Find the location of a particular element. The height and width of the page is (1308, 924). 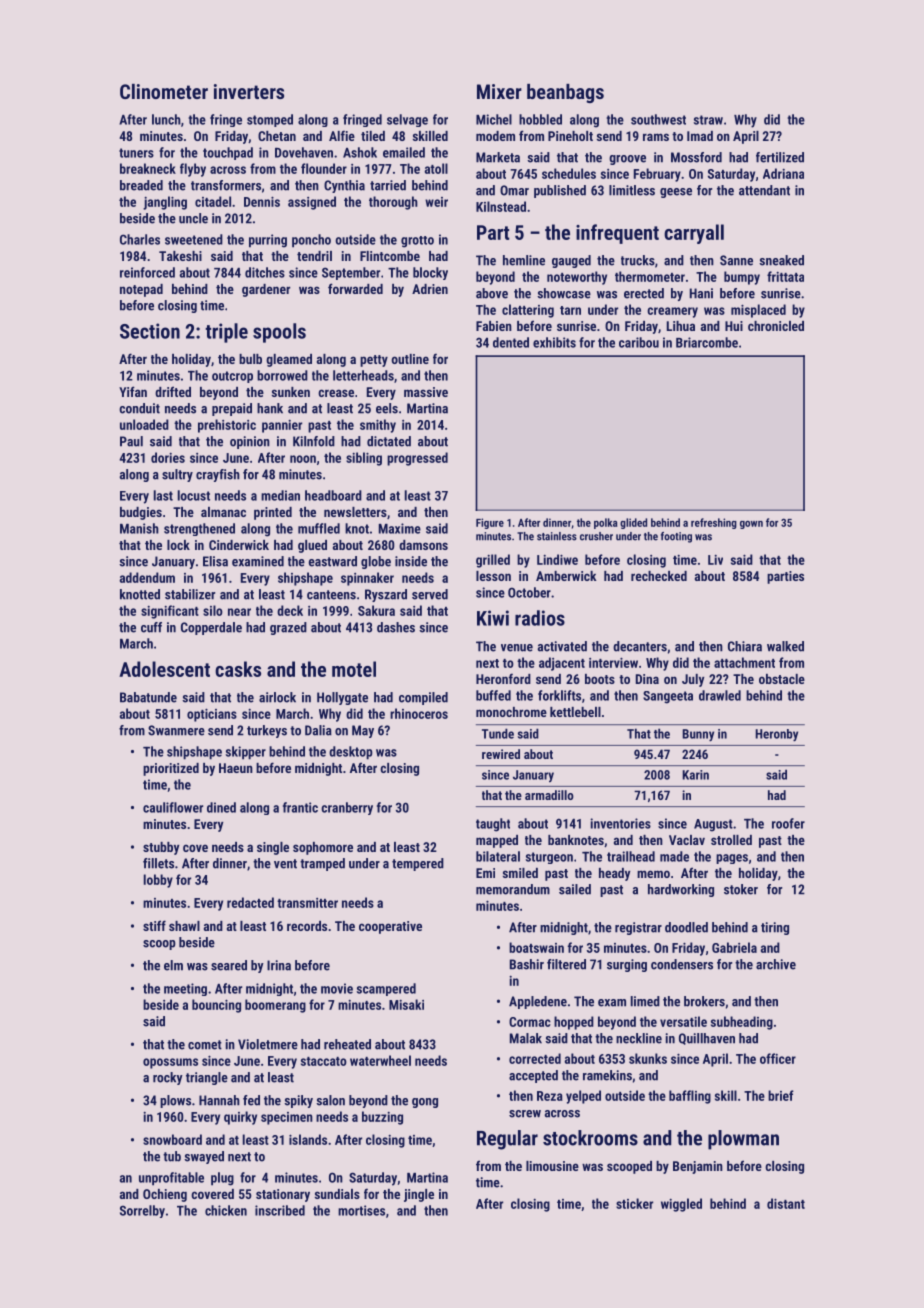

kettlebell is located at coordinates (575, 712).
